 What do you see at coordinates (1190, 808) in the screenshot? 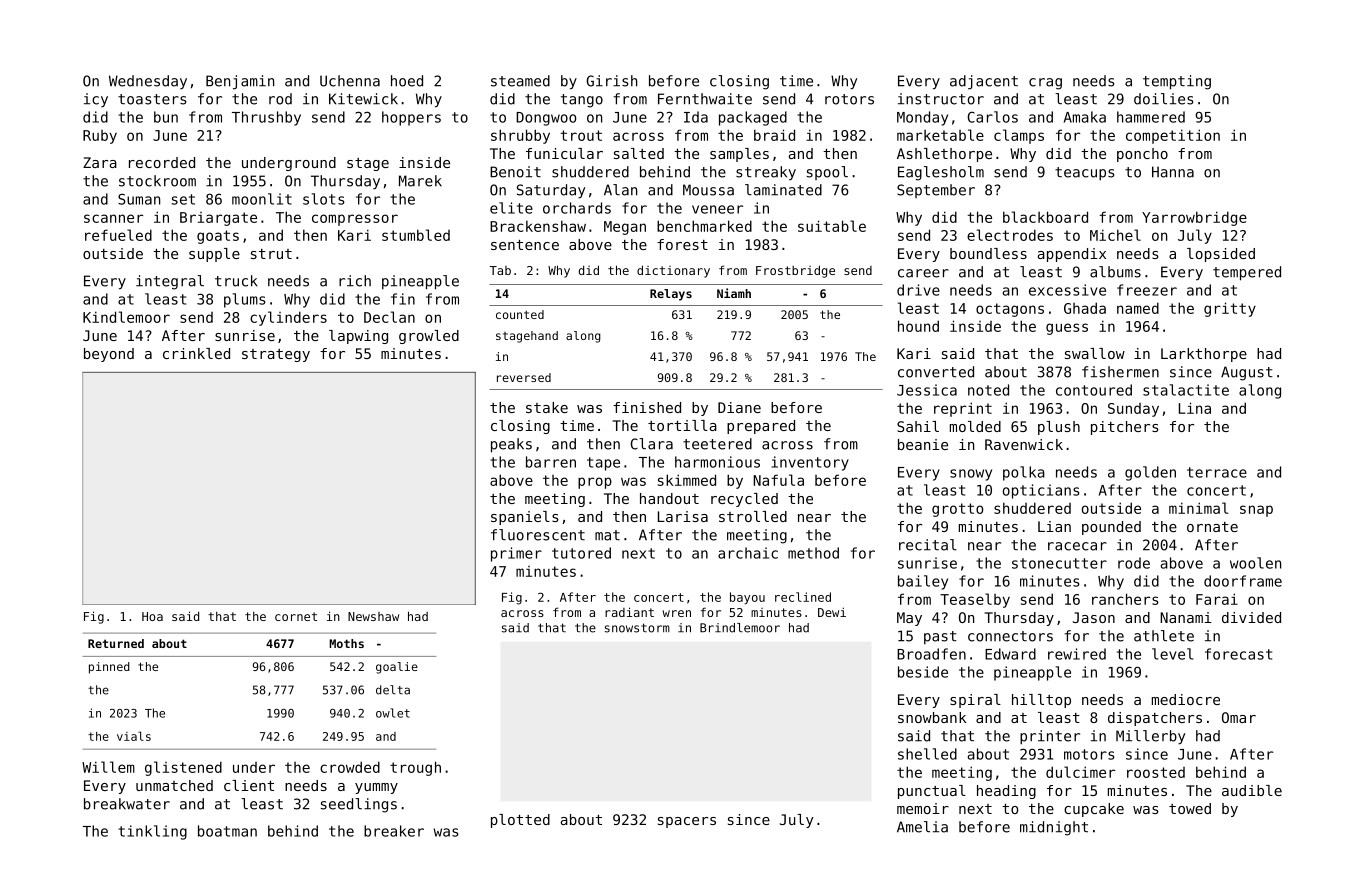
I see `towed` at bounding box center [1190, 808].
